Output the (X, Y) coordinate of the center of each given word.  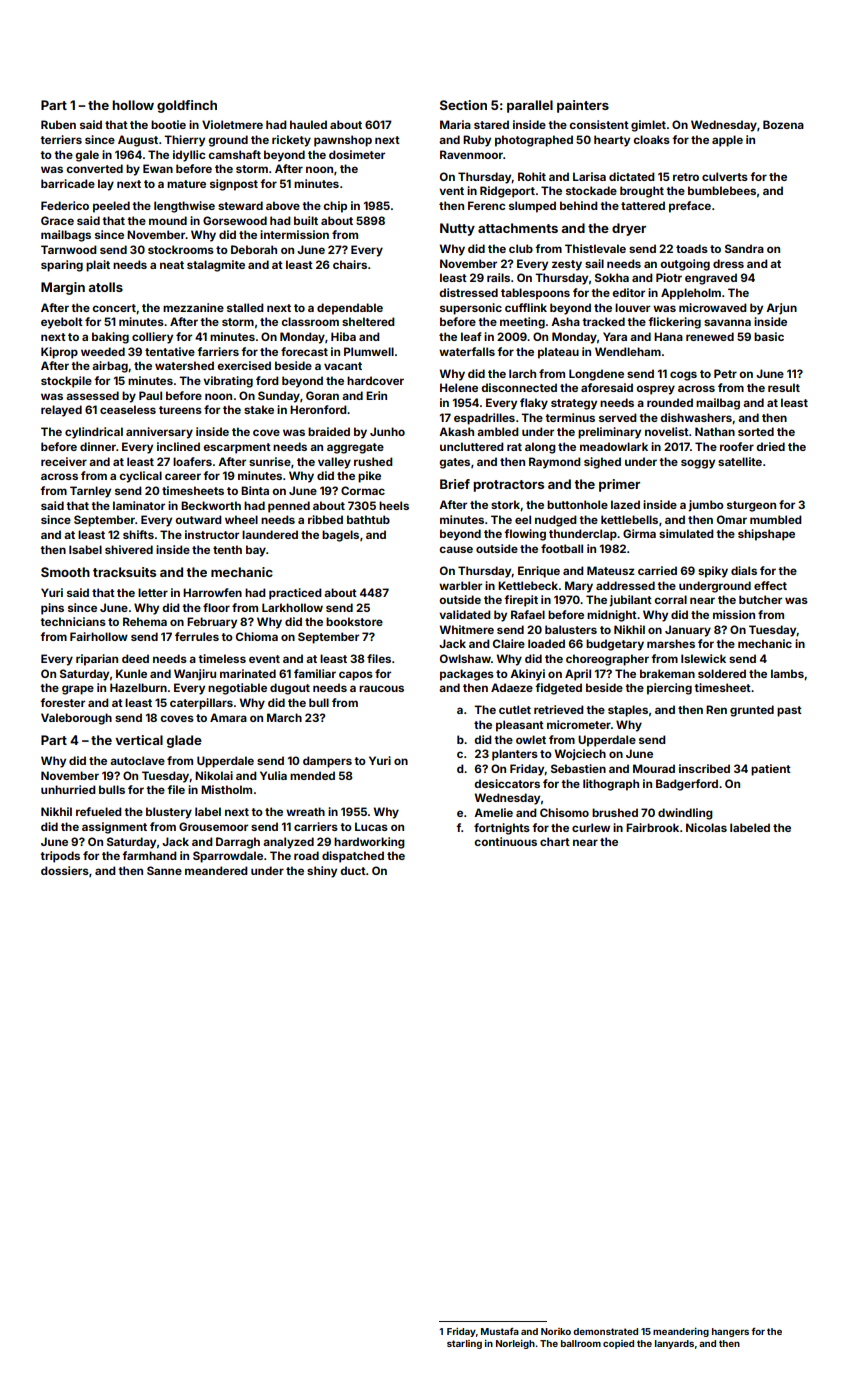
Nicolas (706, 827)
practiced (295, 594)
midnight (612, 616)
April (578, 675)
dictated (632, 176)
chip (335, 207)
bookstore (354, 621)
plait (98, 266)
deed (135, 658)
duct (353, 870)
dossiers (65, 870)
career (183, 476)
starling (464, 1344)
